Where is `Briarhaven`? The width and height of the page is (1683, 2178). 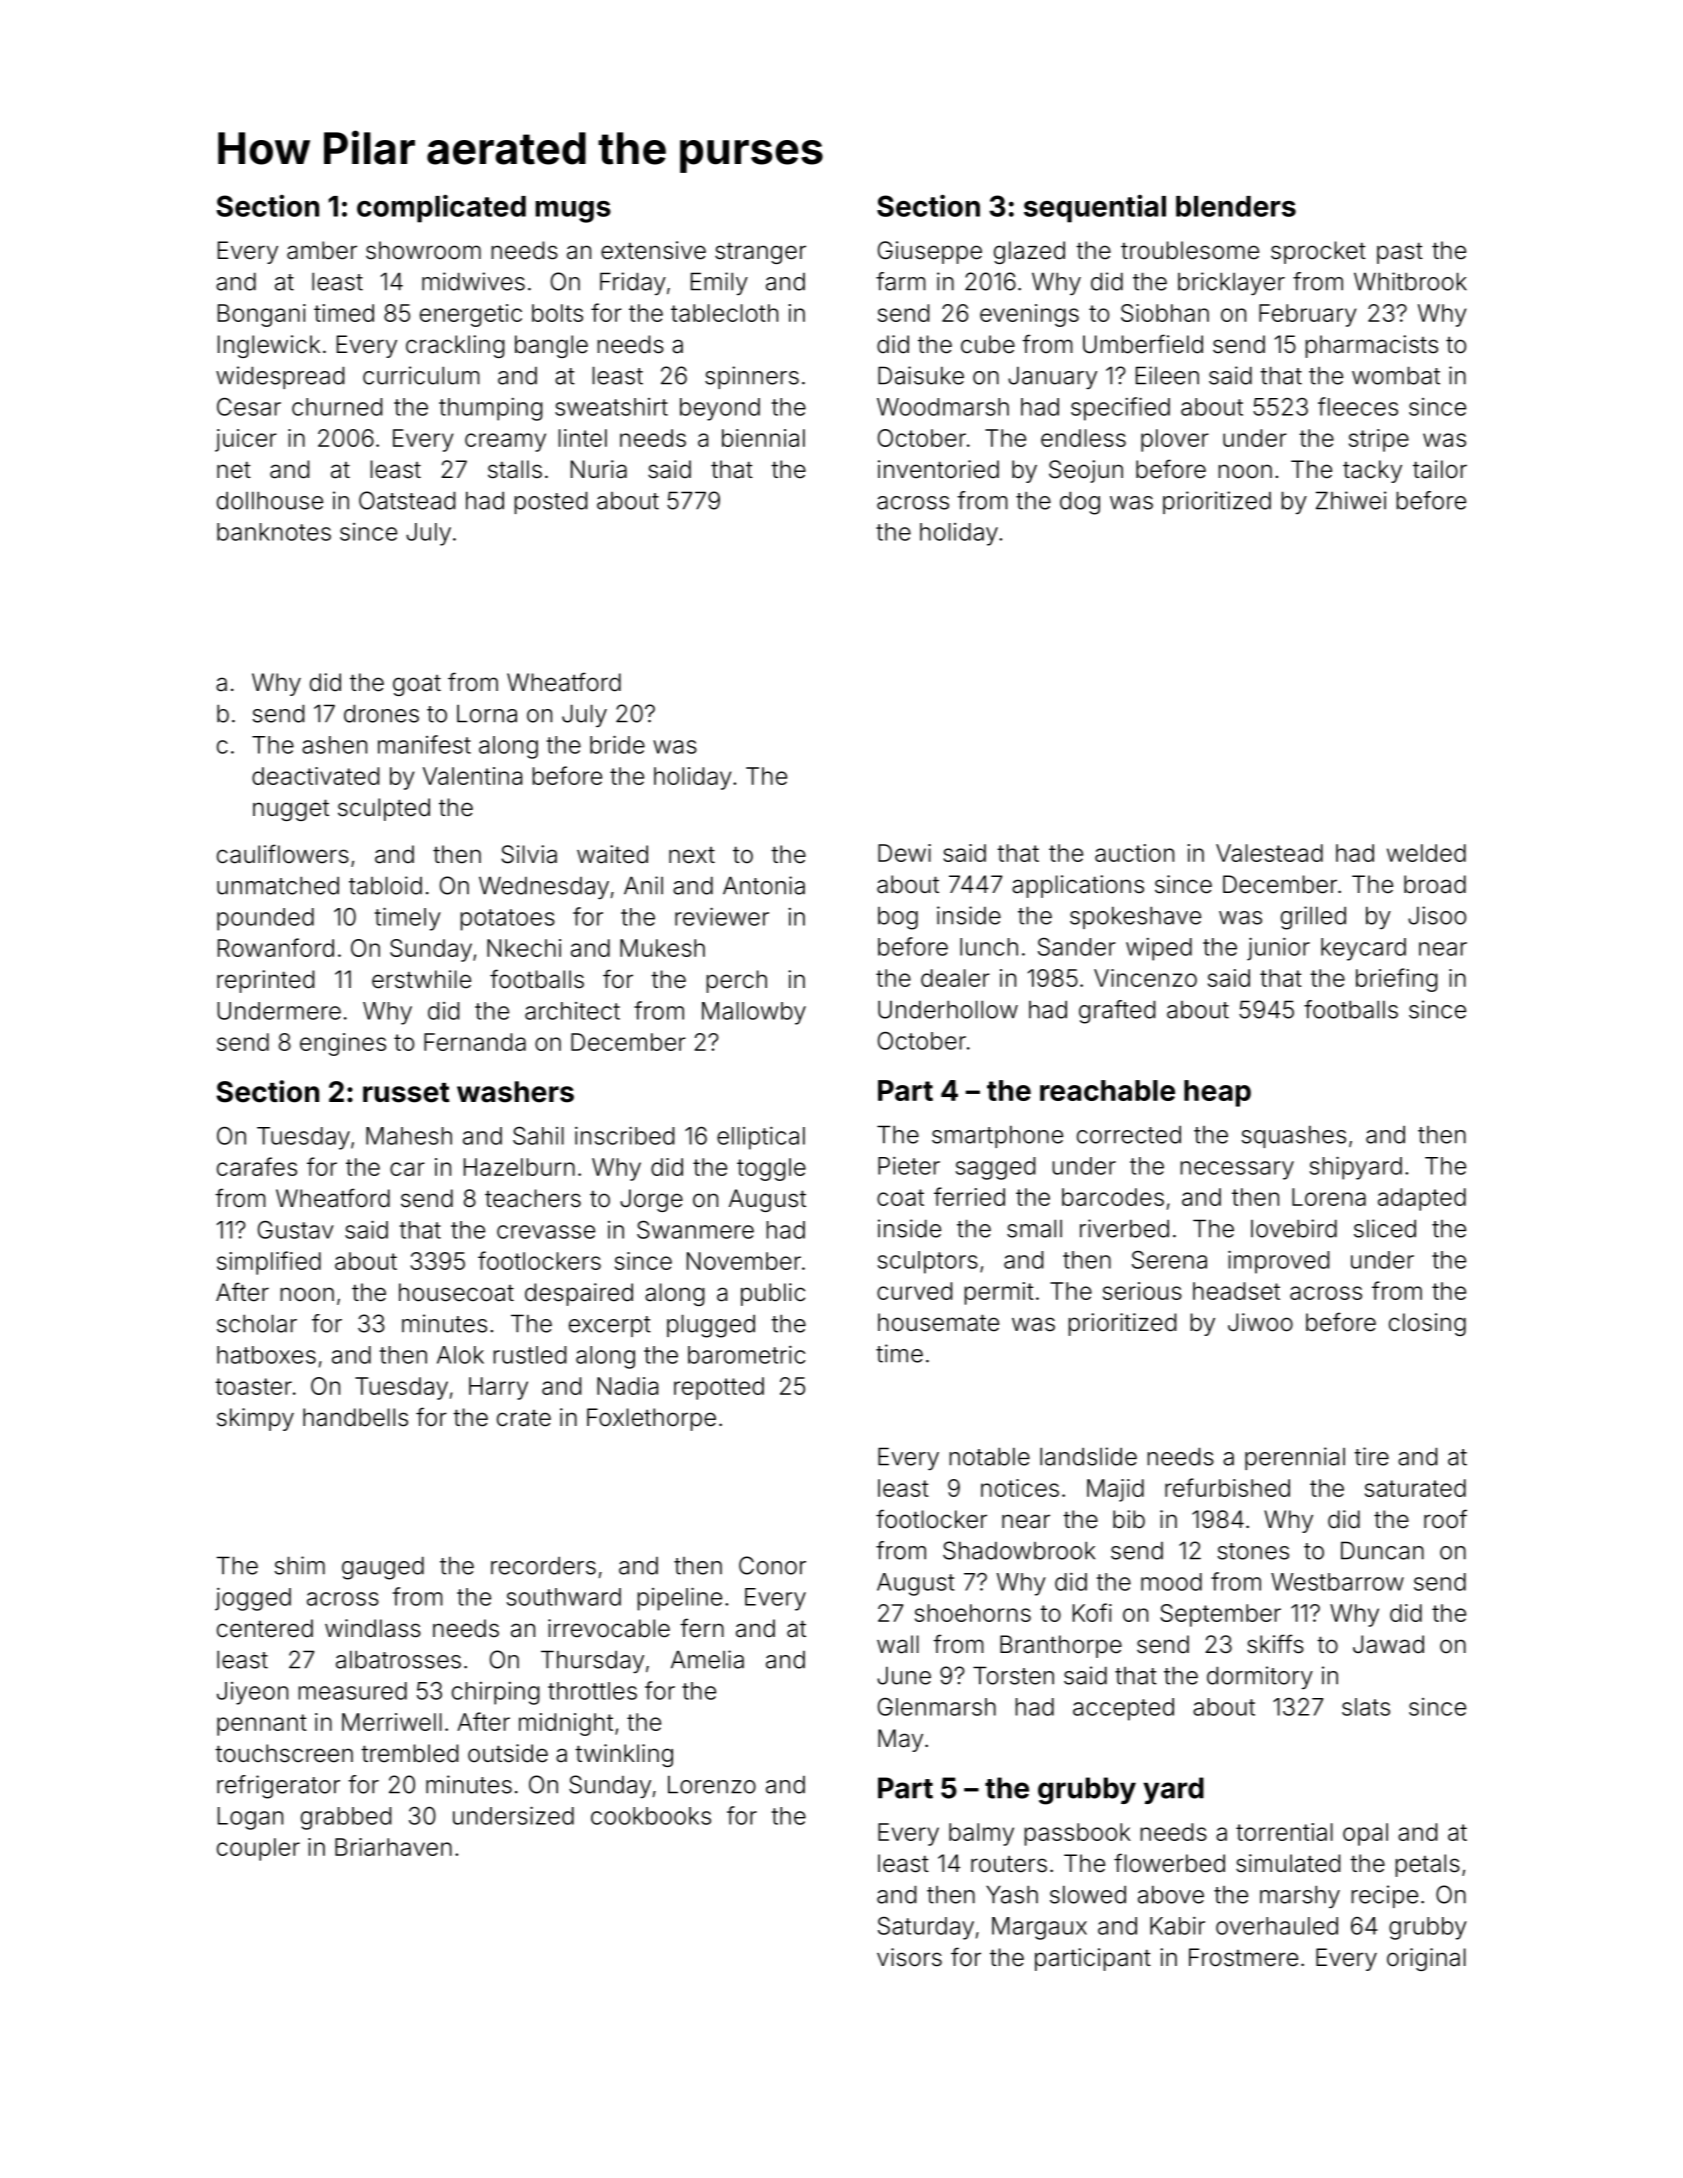
Briarhaven is located at coordinates (393, 1847).
